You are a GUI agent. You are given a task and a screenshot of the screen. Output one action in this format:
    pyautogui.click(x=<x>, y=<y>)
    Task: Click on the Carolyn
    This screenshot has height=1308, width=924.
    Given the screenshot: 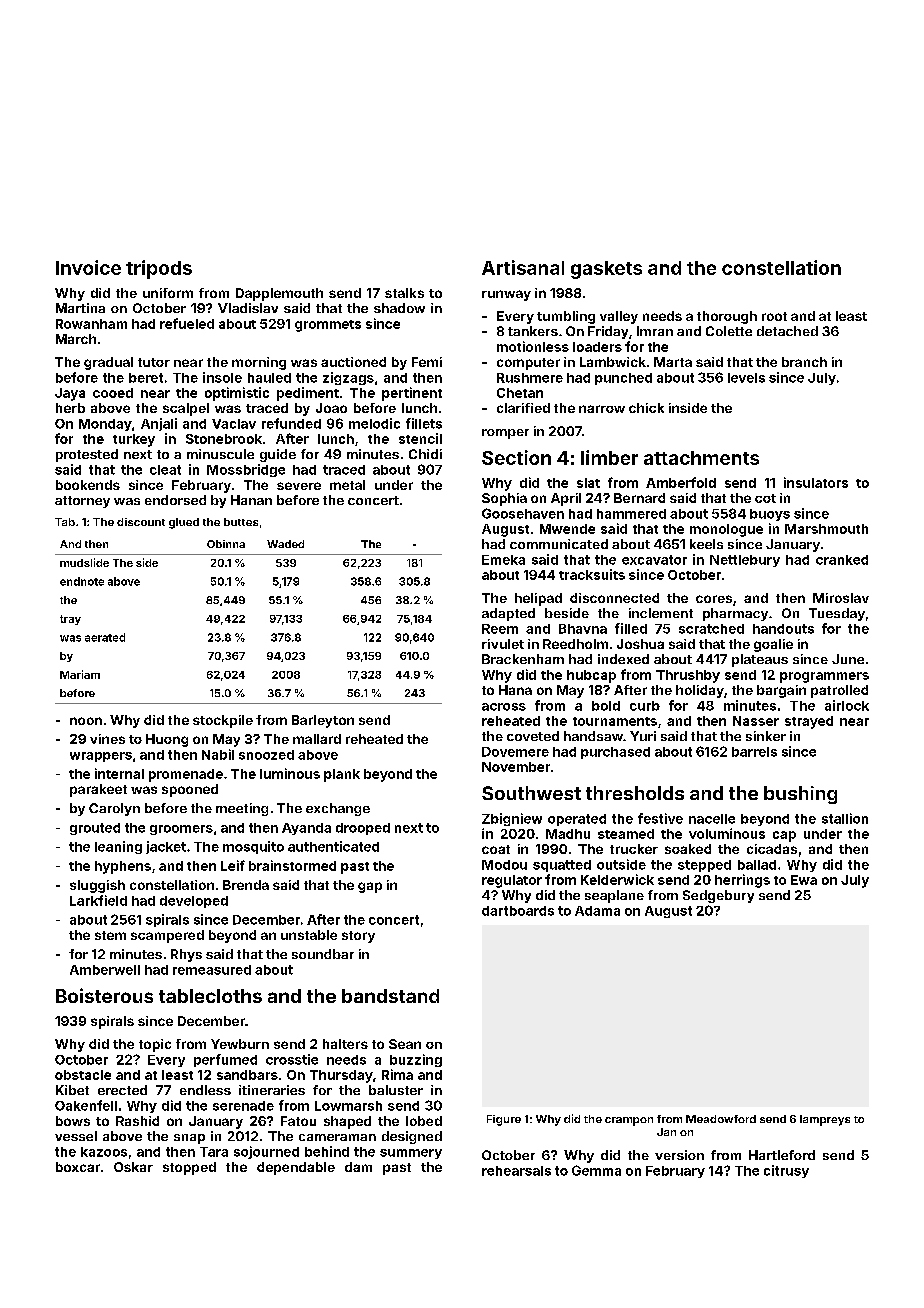 What is the action you would take?
    pyautogui.click(x=114, y=809)
